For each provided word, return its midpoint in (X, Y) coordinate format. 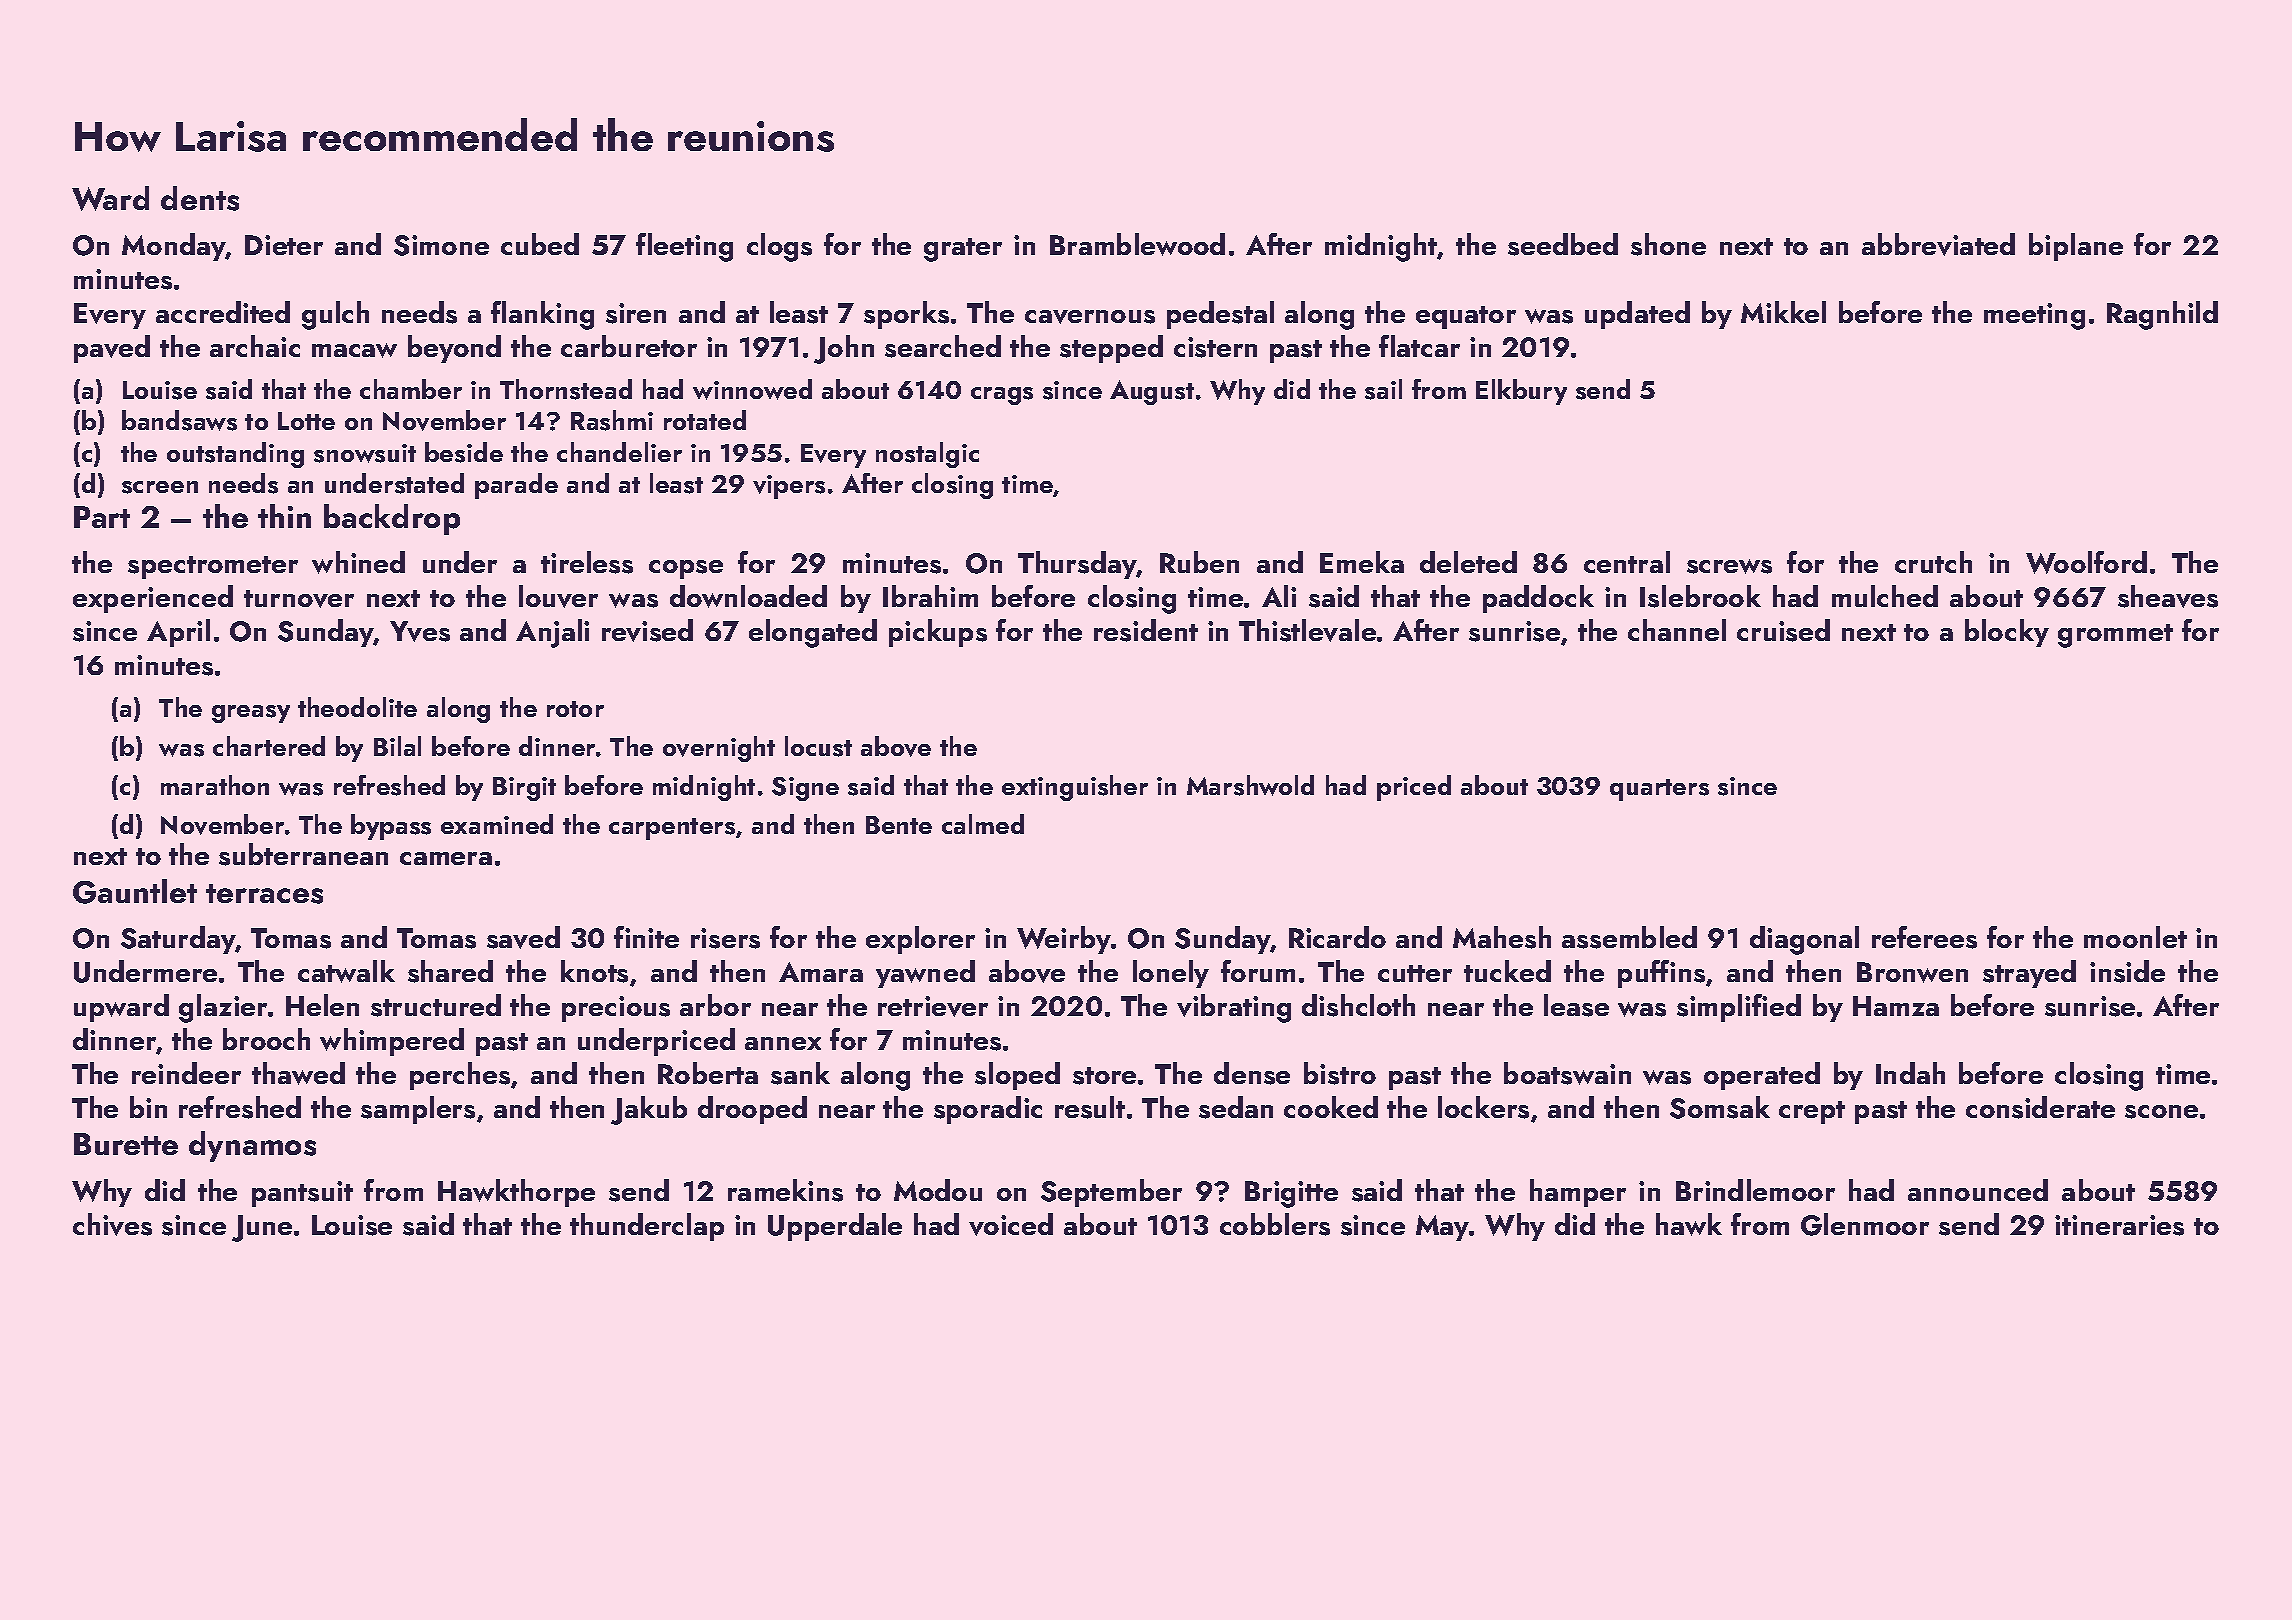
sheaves (2168, 596)
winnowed (752, 389)
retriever (933, 1006)
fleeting (684, 247)
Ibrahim (930, 596)
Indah (1910, 1073)
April (178, 633)
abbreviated (1938, 244)
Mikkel (1783, 312)
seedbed (1563, 244)
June (262, 1228)
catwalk (346, 971)
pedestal (1220, 315)
